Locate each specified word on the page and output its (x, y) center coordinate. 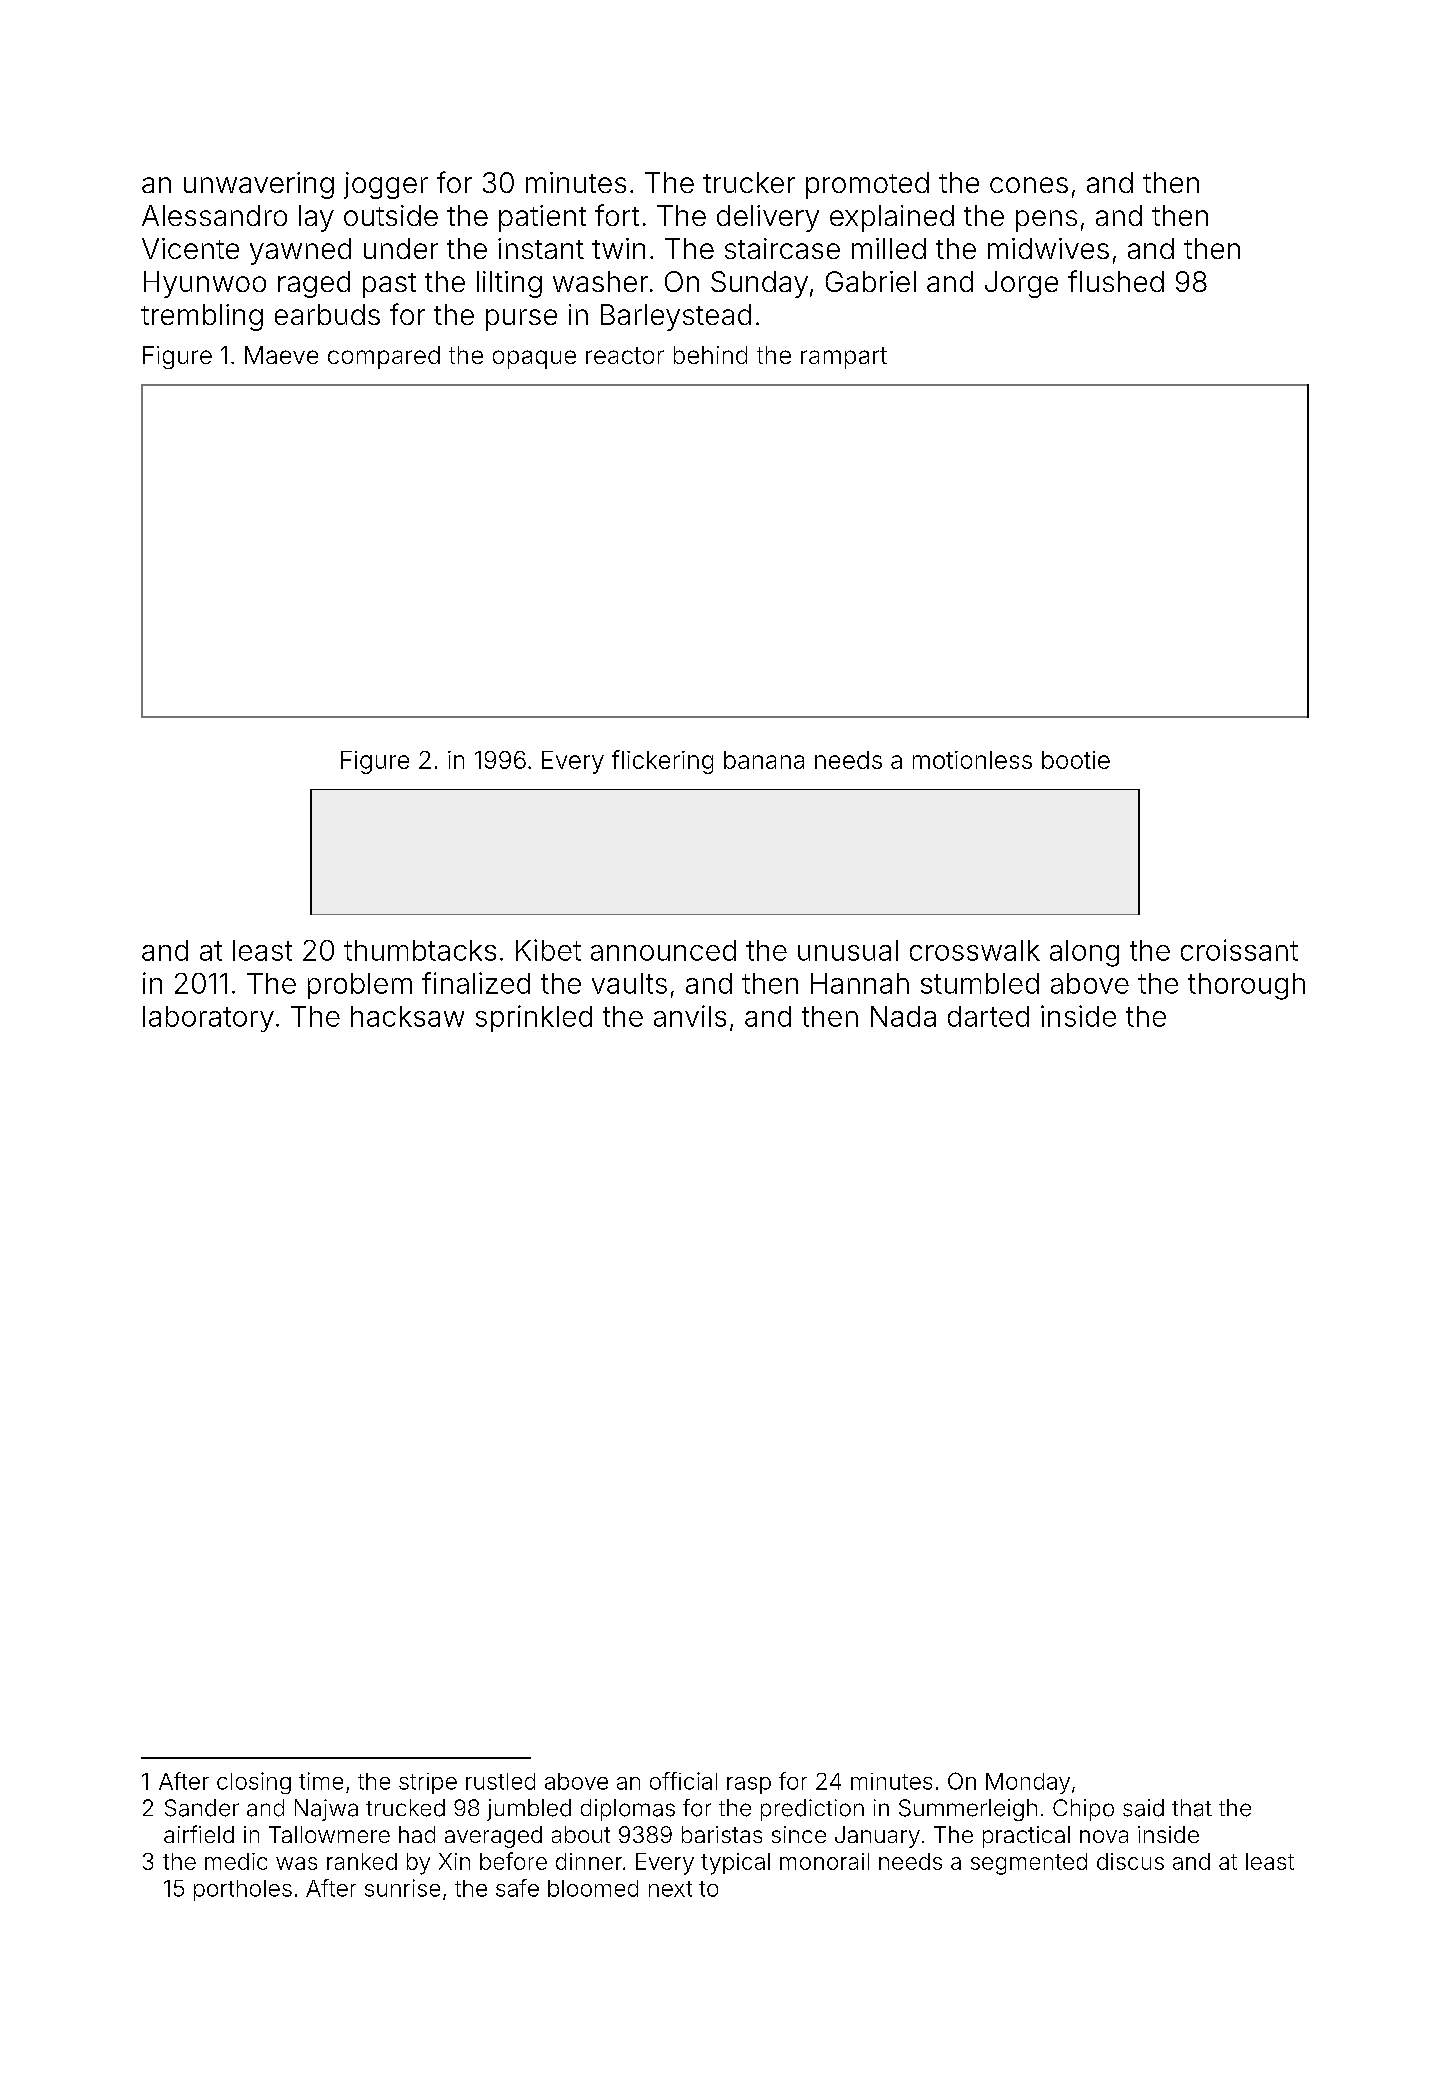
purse (521, 320)
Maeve (281, 355)
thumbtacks (420, 950)
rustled (500, 1781)
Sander (202, 1808)
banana (764, 760)
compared (384, 357)
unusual (848, 950)
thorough (1246, 986)
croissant (1239, 950)
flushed (1116, 281)
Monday (1028, 1783)
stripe (428, 1783)
